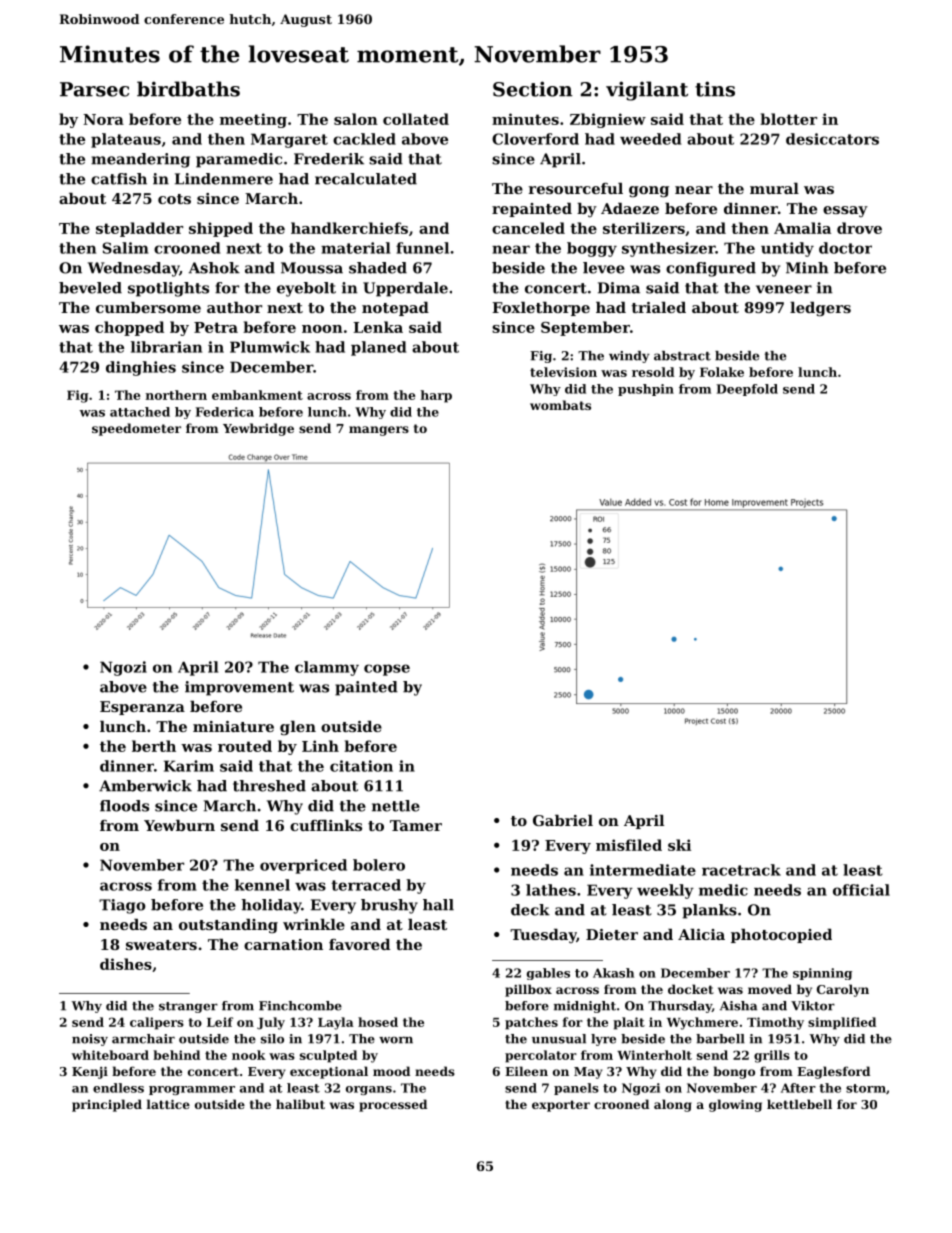 This page has height=1233, width=952. I want to click on Plumwick, so click(270, 347).
